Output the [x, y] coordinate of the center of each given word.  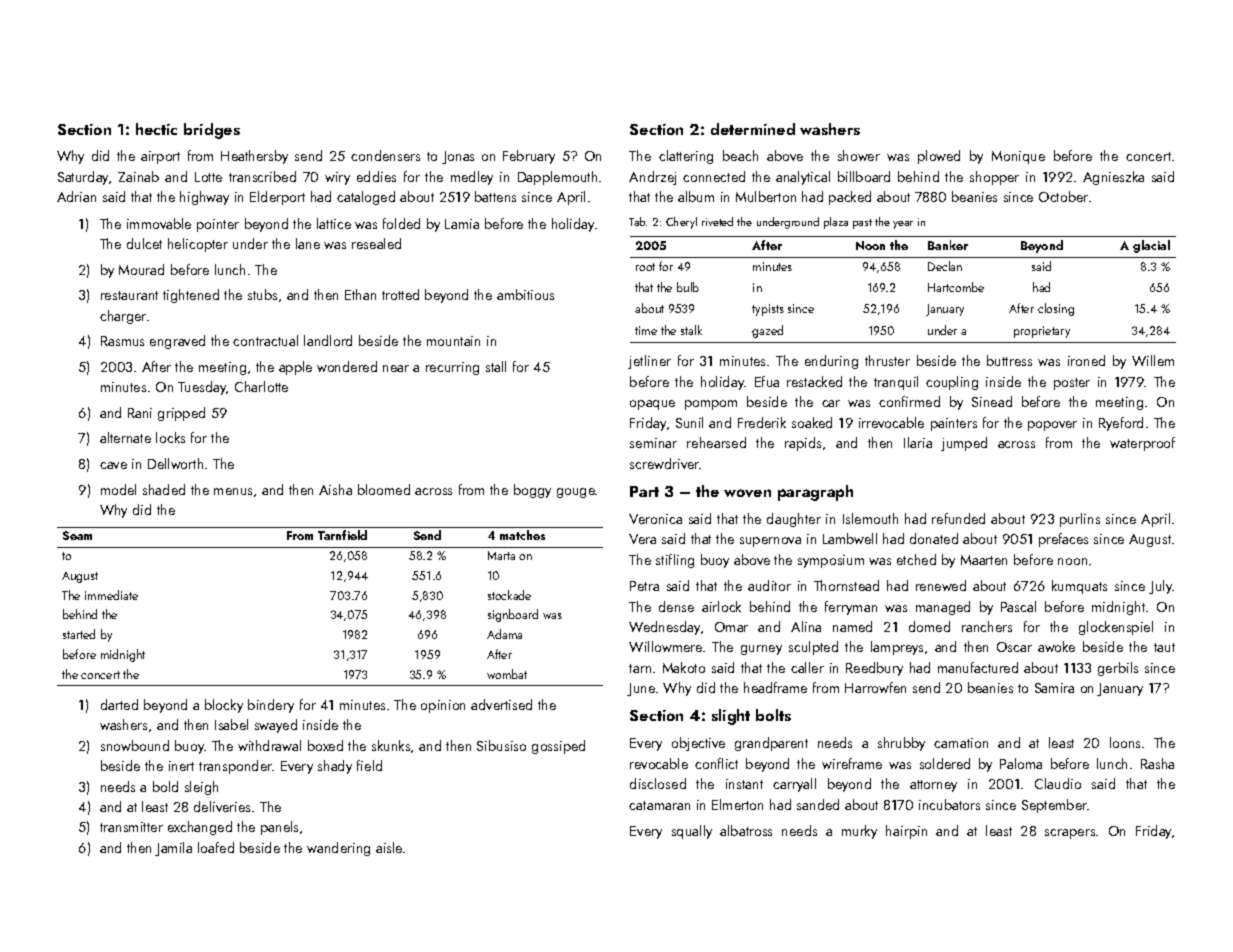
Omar [731, 627]
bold [165, 786]
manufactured [978, 667]
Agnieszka [1113, 178]
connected [714, 176]
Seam [77, 535]
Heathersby [254, 157]
